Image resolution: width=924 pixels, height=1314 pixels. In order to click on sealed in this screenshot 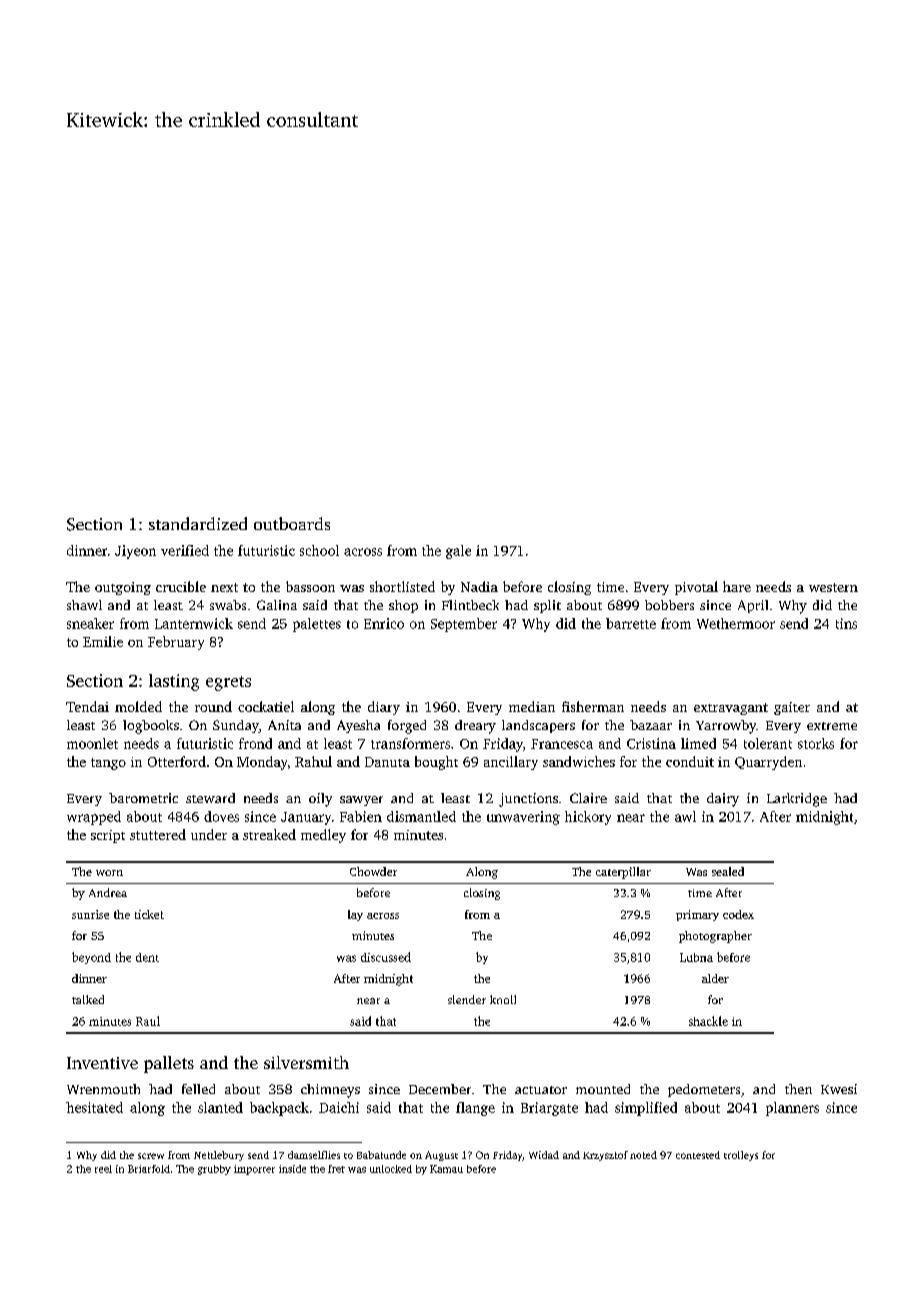, I will do `click(728, 871)`.
